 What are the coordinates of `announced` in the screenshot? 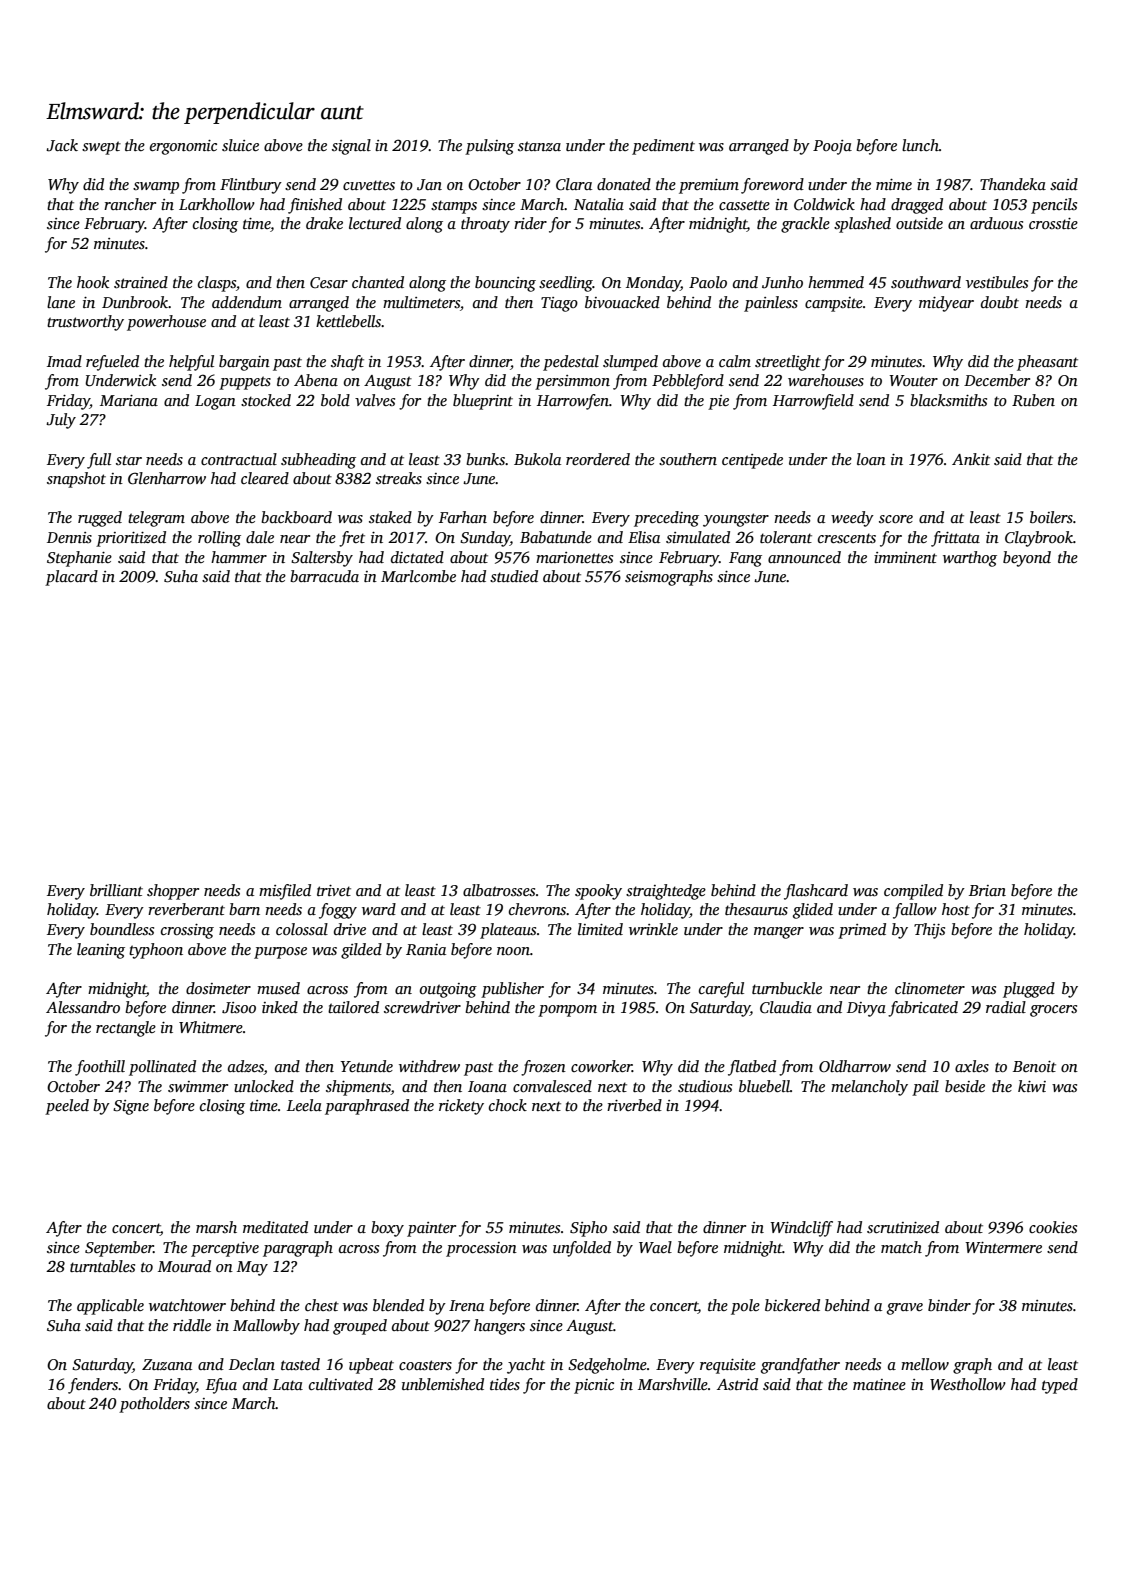 It's located at (804, 557).
